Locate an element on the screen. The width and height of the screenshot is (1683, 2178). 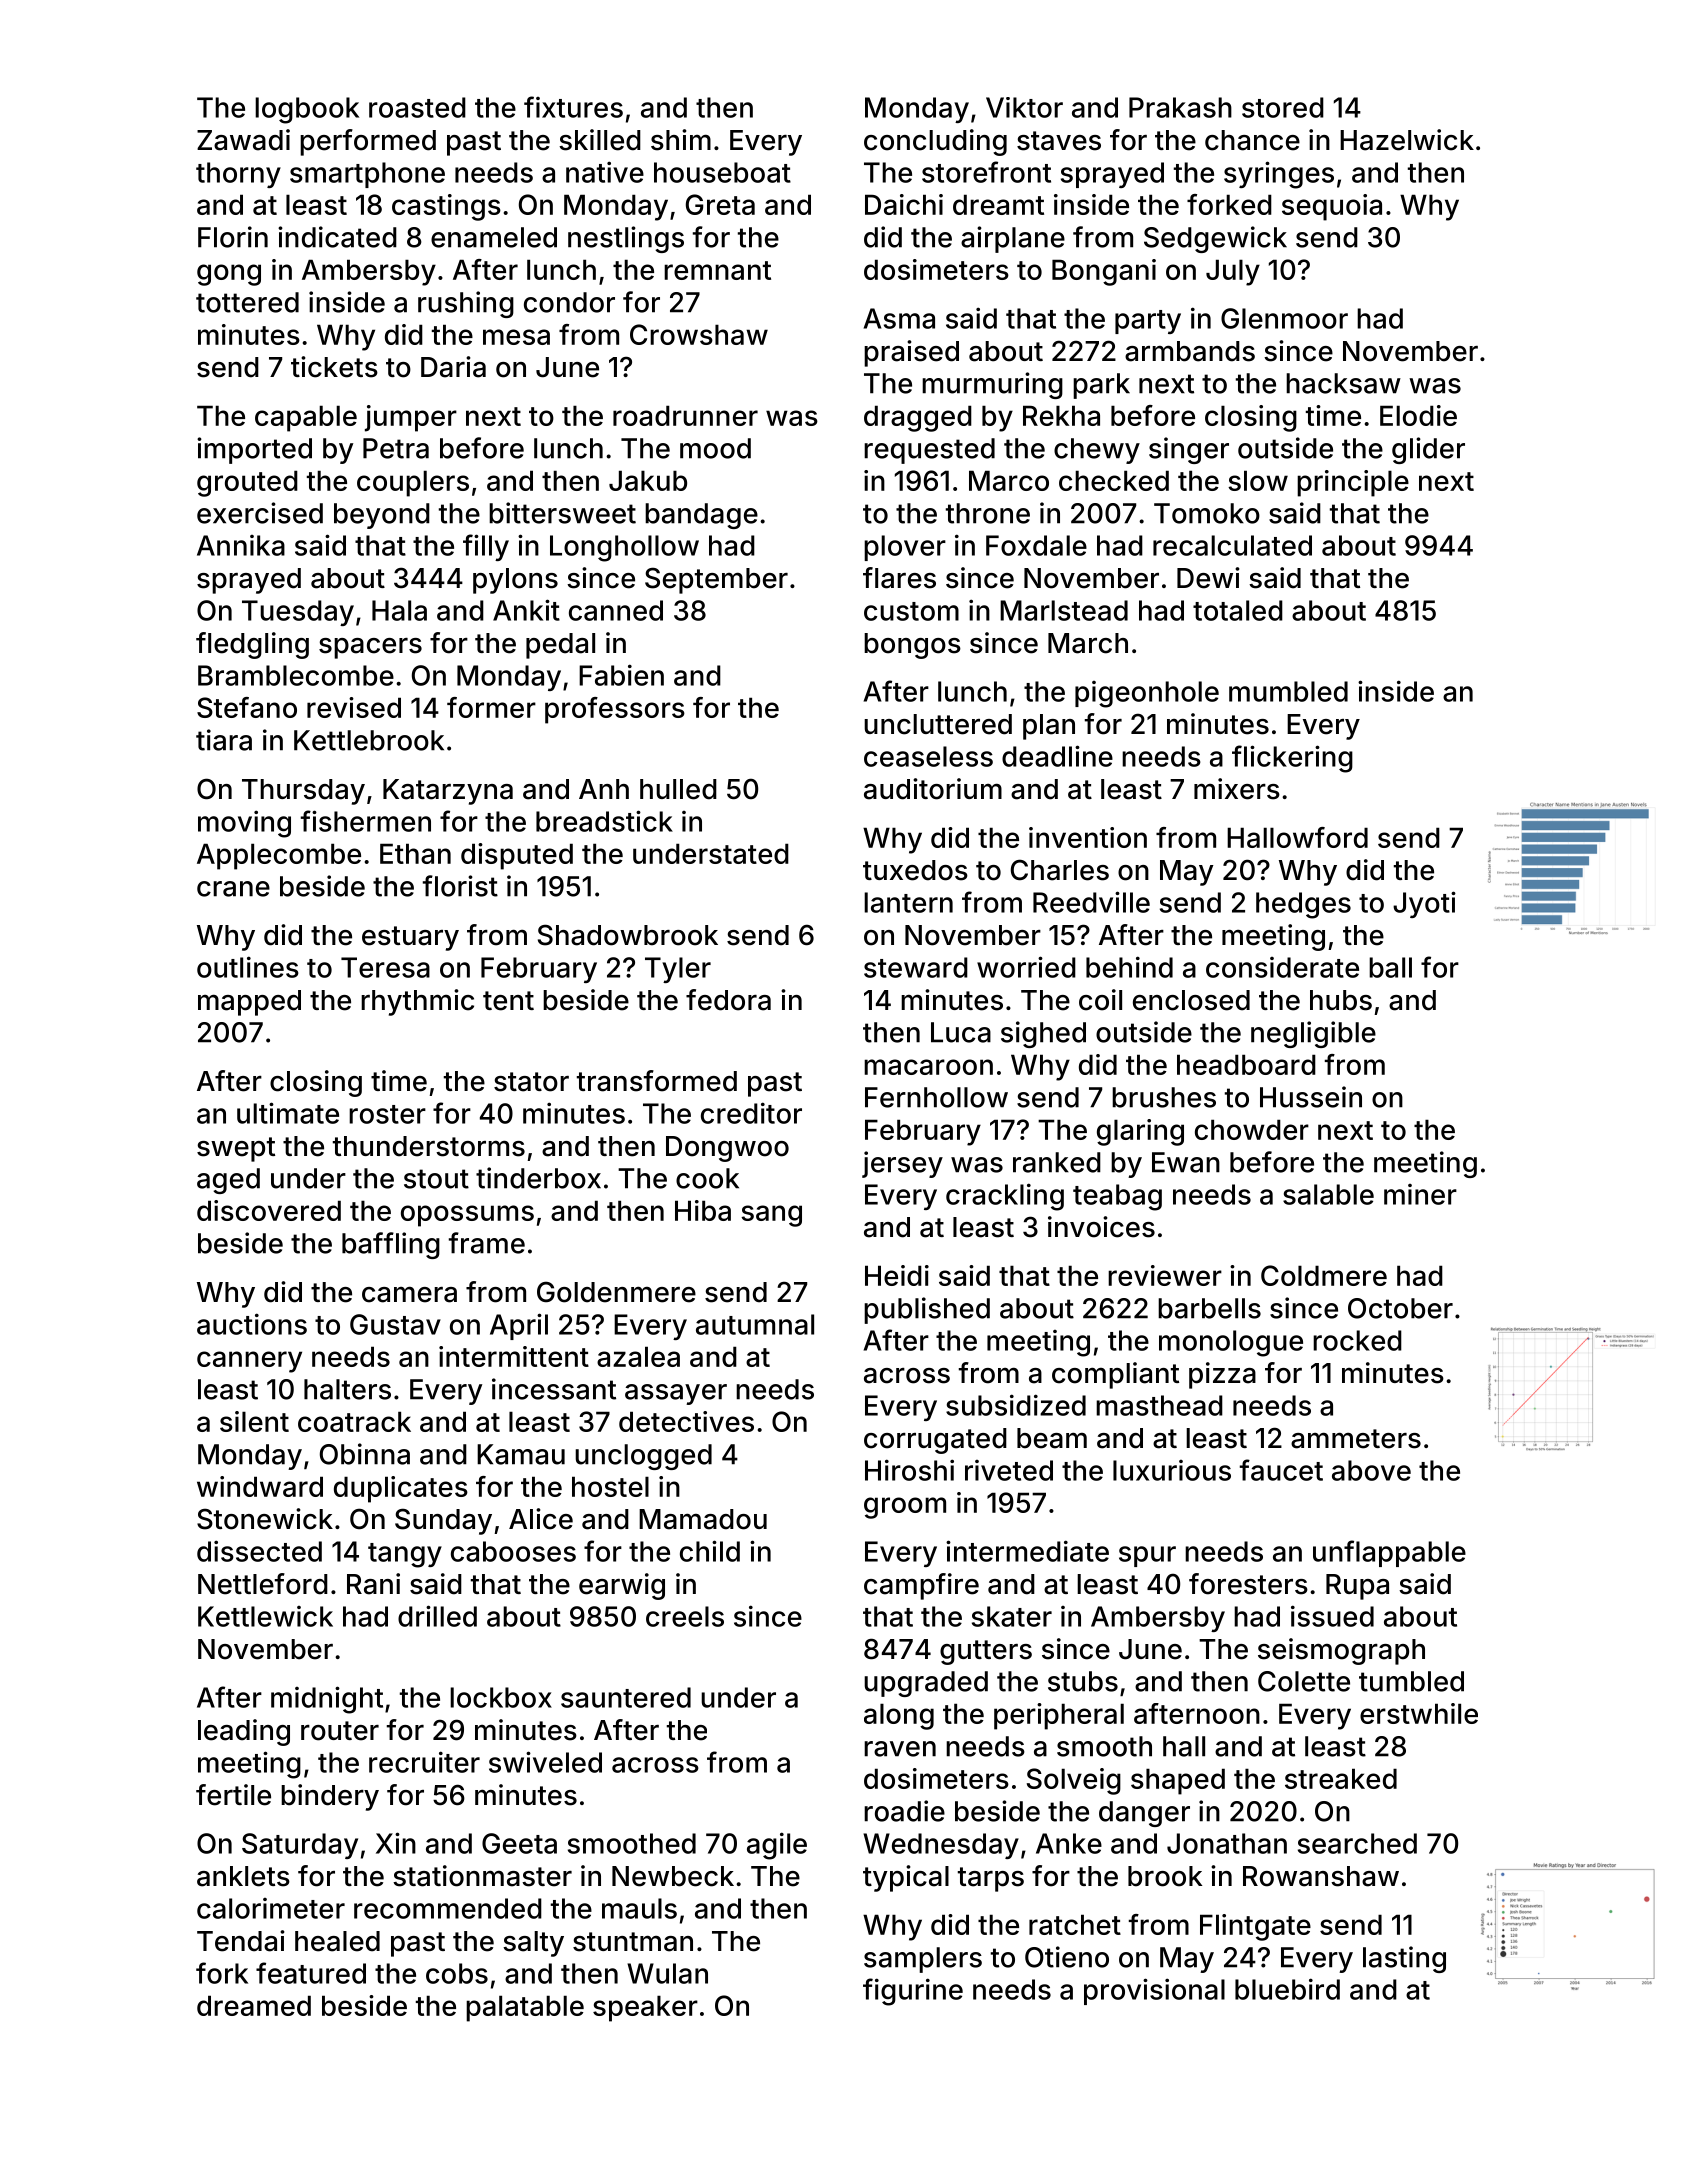
bongos is located at coordinates (912, 646).
